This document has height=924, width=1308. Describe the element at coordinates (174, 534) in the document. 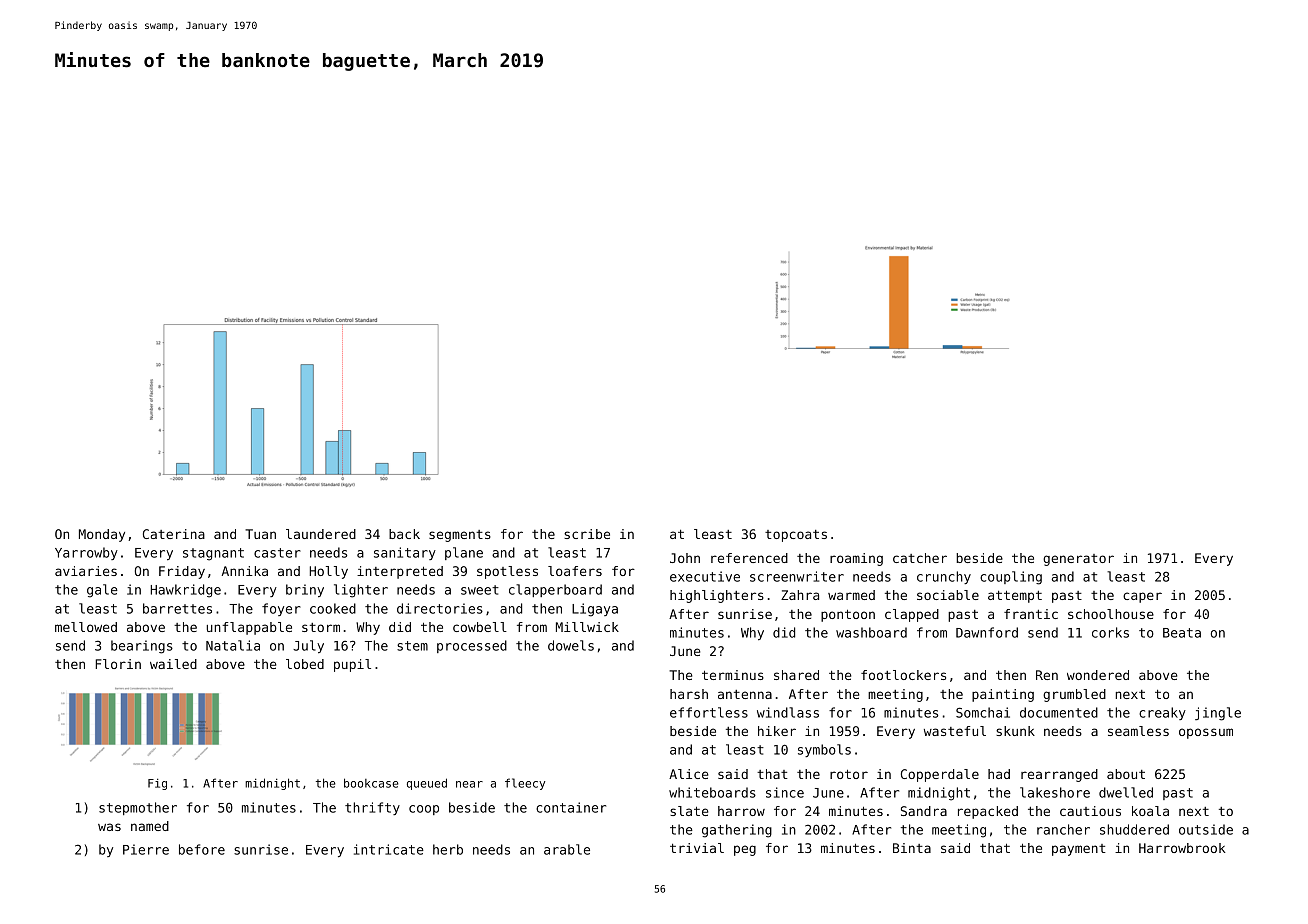

I see `Caterina` at that location.
